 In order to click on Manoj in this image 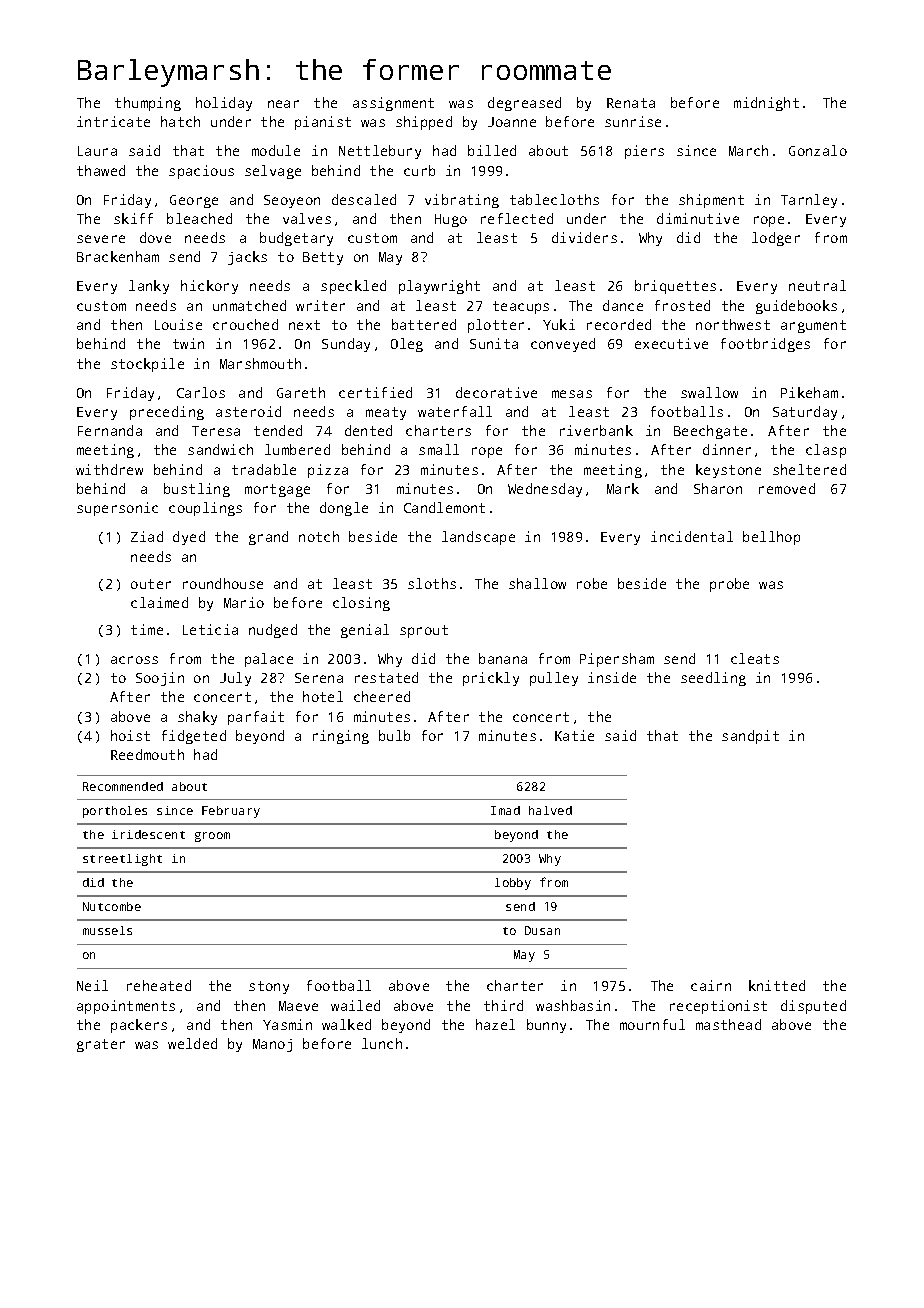, I will do `click(272, 1045)`.
